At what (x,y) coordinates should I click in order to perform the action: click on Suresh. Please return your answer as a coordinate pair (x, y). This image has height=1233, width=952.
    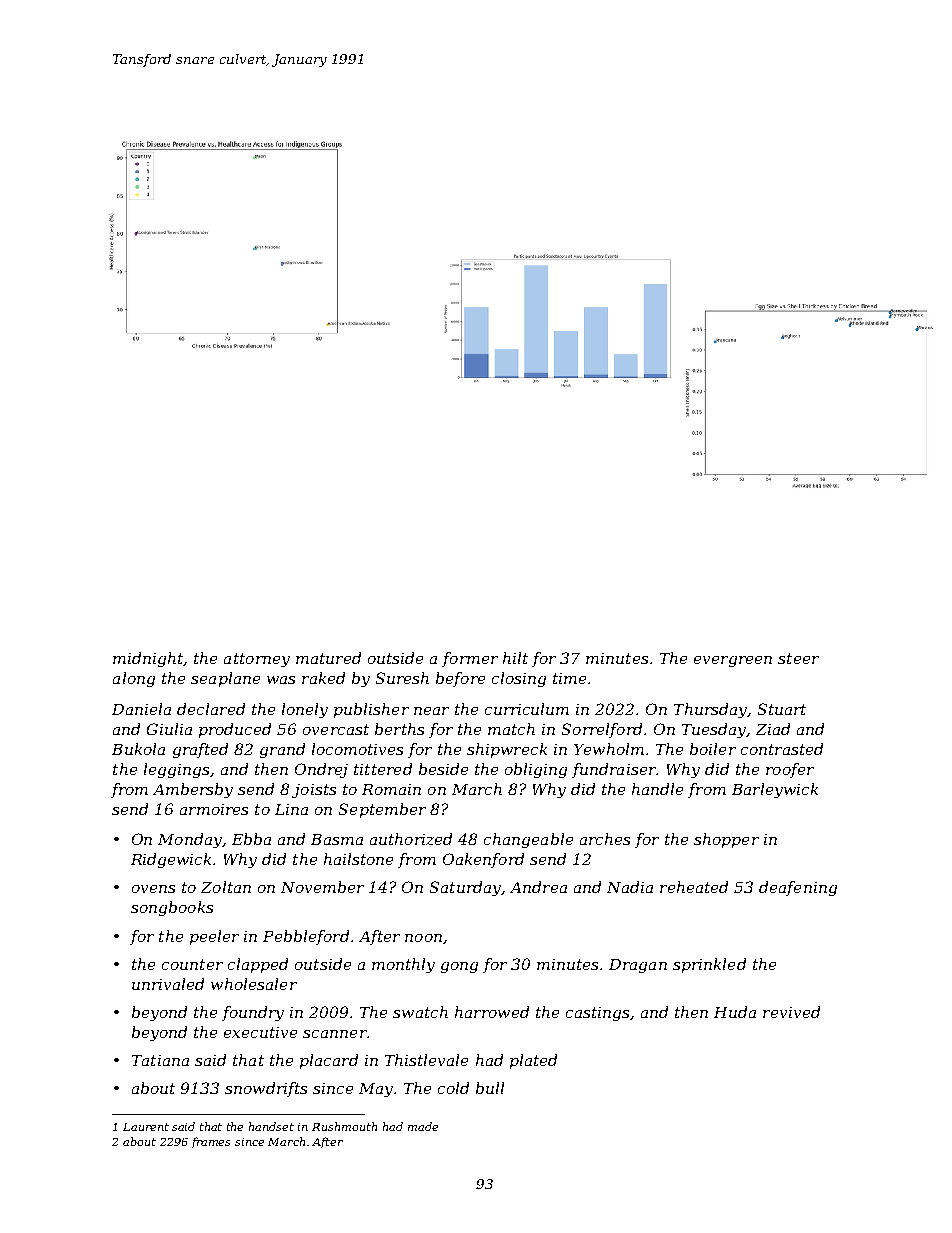
    Looking at the image, I should click on (402, 678).
